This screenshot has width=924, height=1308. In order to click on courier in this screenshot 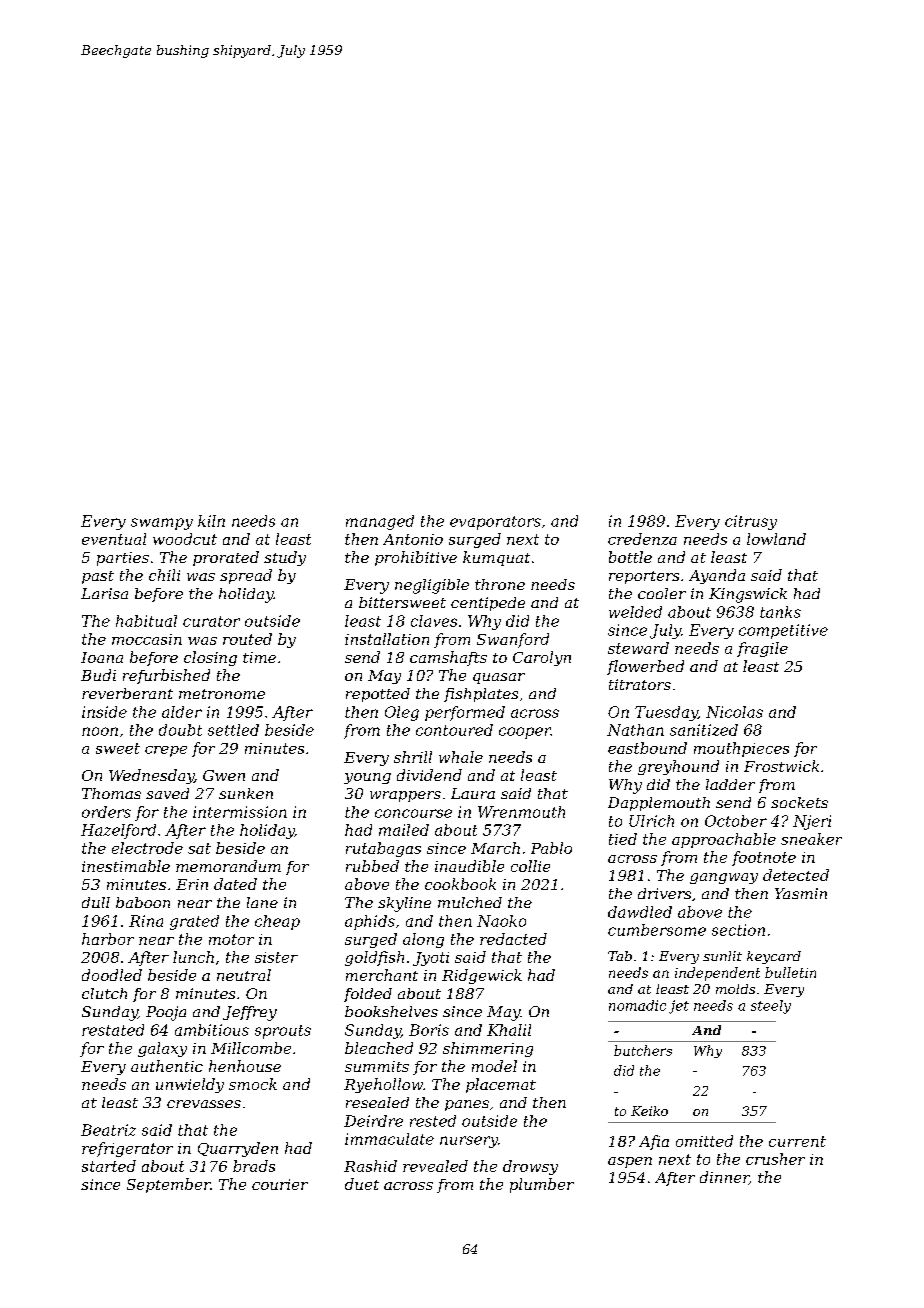, I will do `click(280, 1184)`.
